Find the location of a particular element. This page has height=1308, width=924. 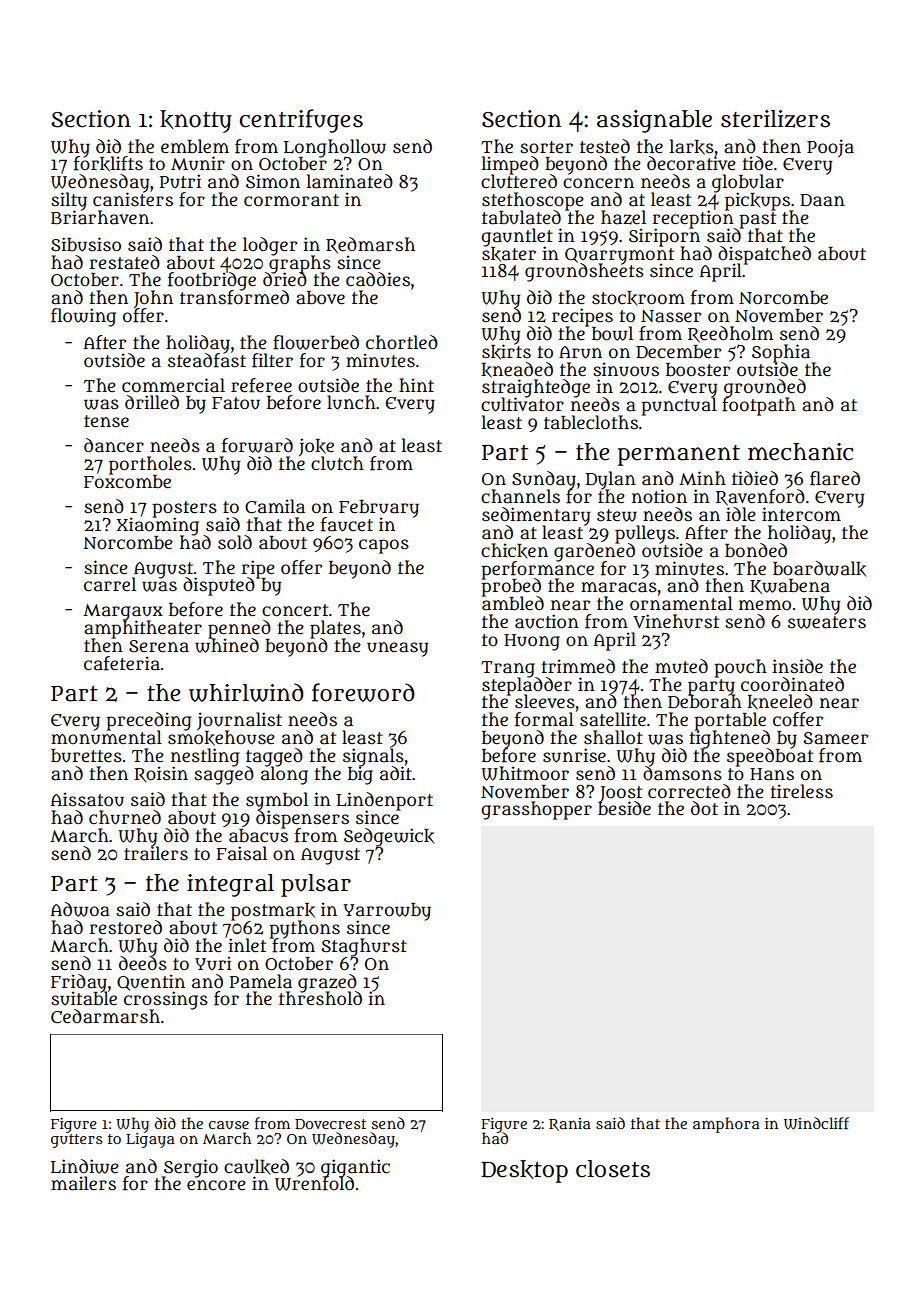

sunrise is located at coordinates (574, 755).
